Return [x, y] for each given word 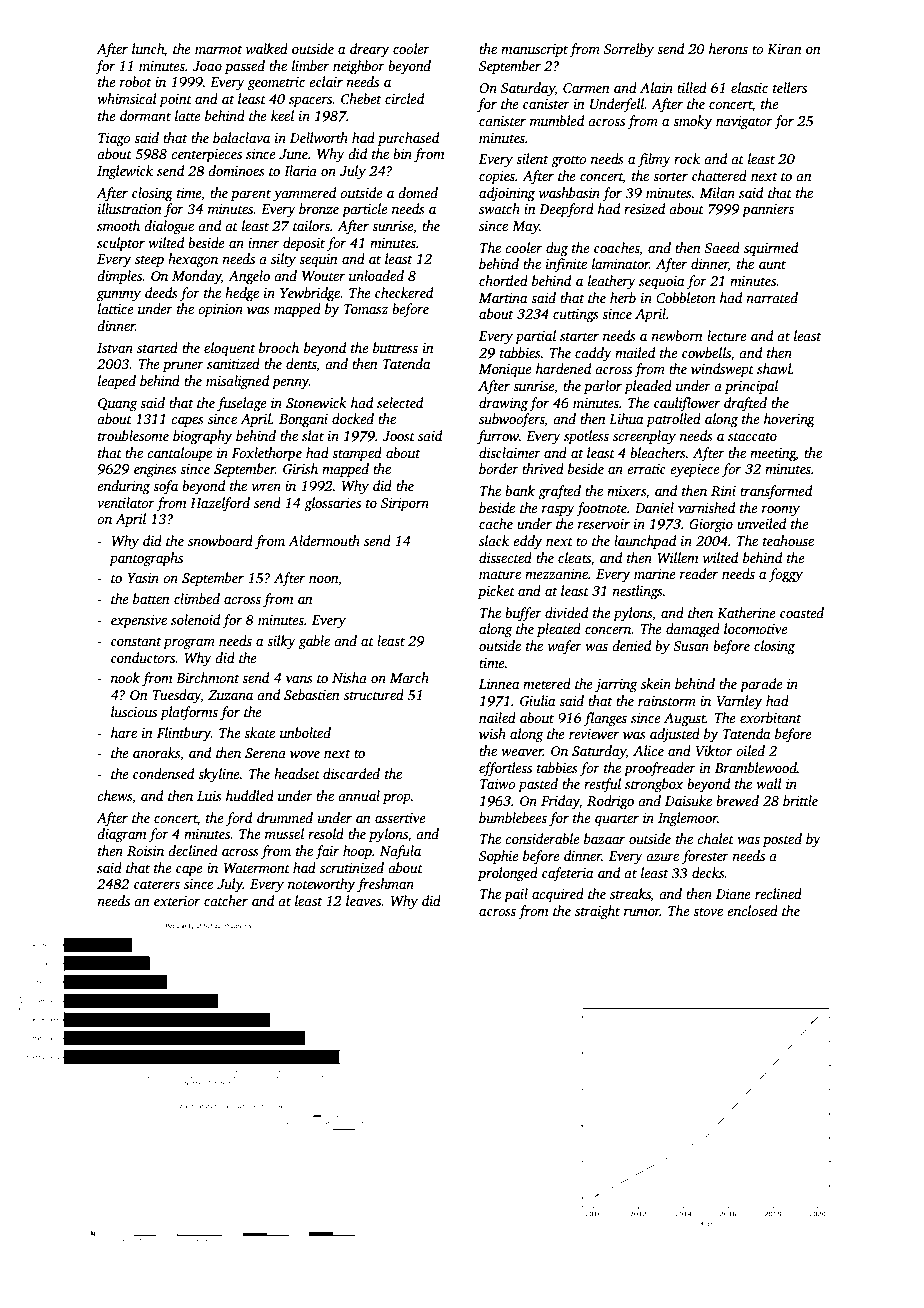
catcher [226, 900]
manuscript [534, 50]
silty [283, 260]
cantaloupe [179, 454]
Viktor [714, 750]
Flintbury [184, 734]
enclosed [752, 910]
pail [516, 895]
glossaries [332, 504]
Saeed [722, 247]
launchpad [645, 542]
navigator [744, 122]
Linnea [499, 684]
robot [136, 81]
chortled [503, 280]
